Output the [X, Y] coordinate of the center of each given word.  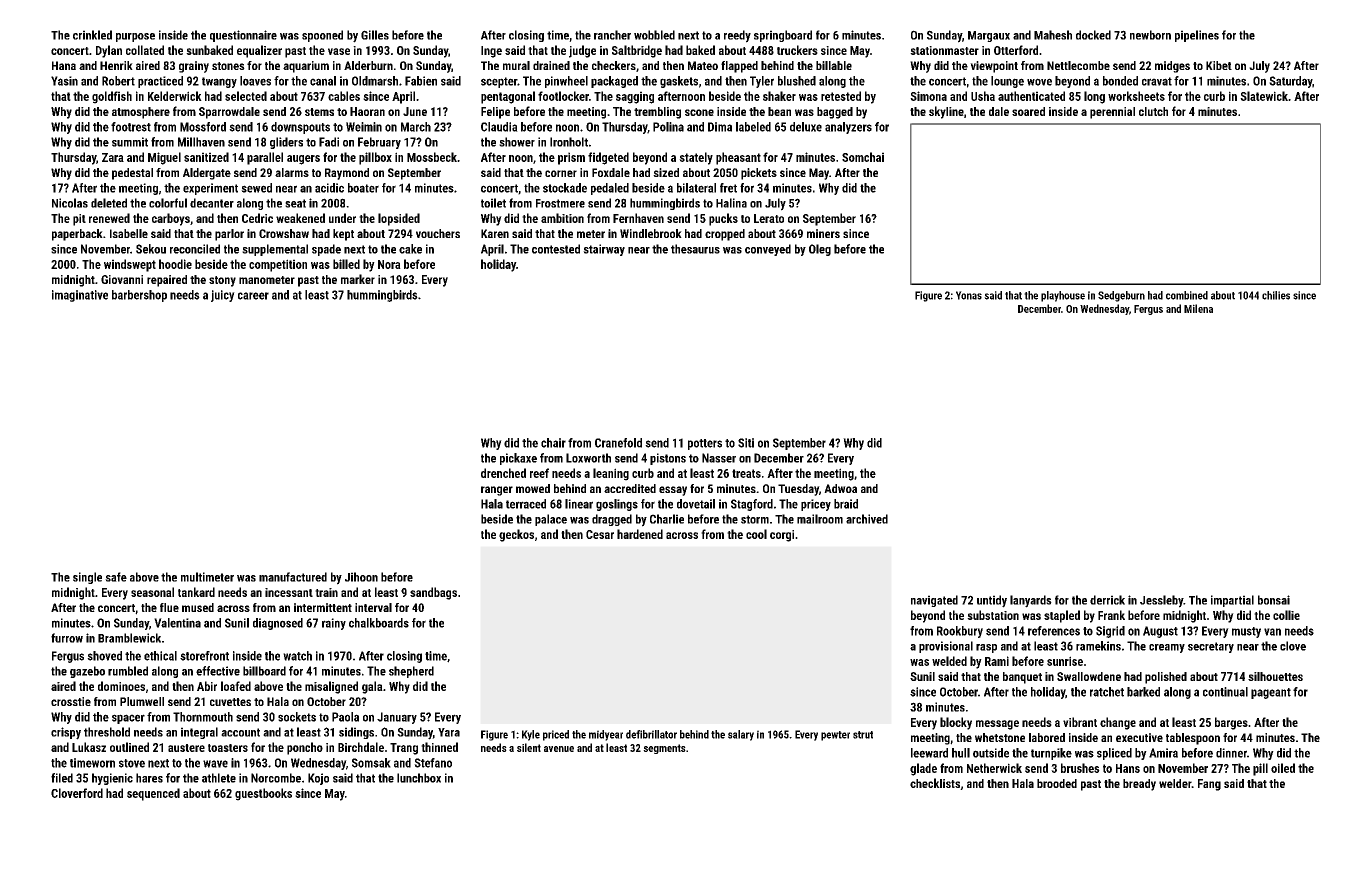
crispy [66, 733]
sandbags [433, 593]
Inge [491, 52]
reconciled [195, 249]
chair [553, 443]
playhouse [1063, 296]
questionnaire [243, 36]
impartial [1232, 601]
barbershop [139, 296]
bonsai [1274, 600]
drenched [503, 473]
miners [823, 233]
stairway [604, 250]
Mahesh [1053, 35]
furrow [67, 638]
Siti [746, 443]
